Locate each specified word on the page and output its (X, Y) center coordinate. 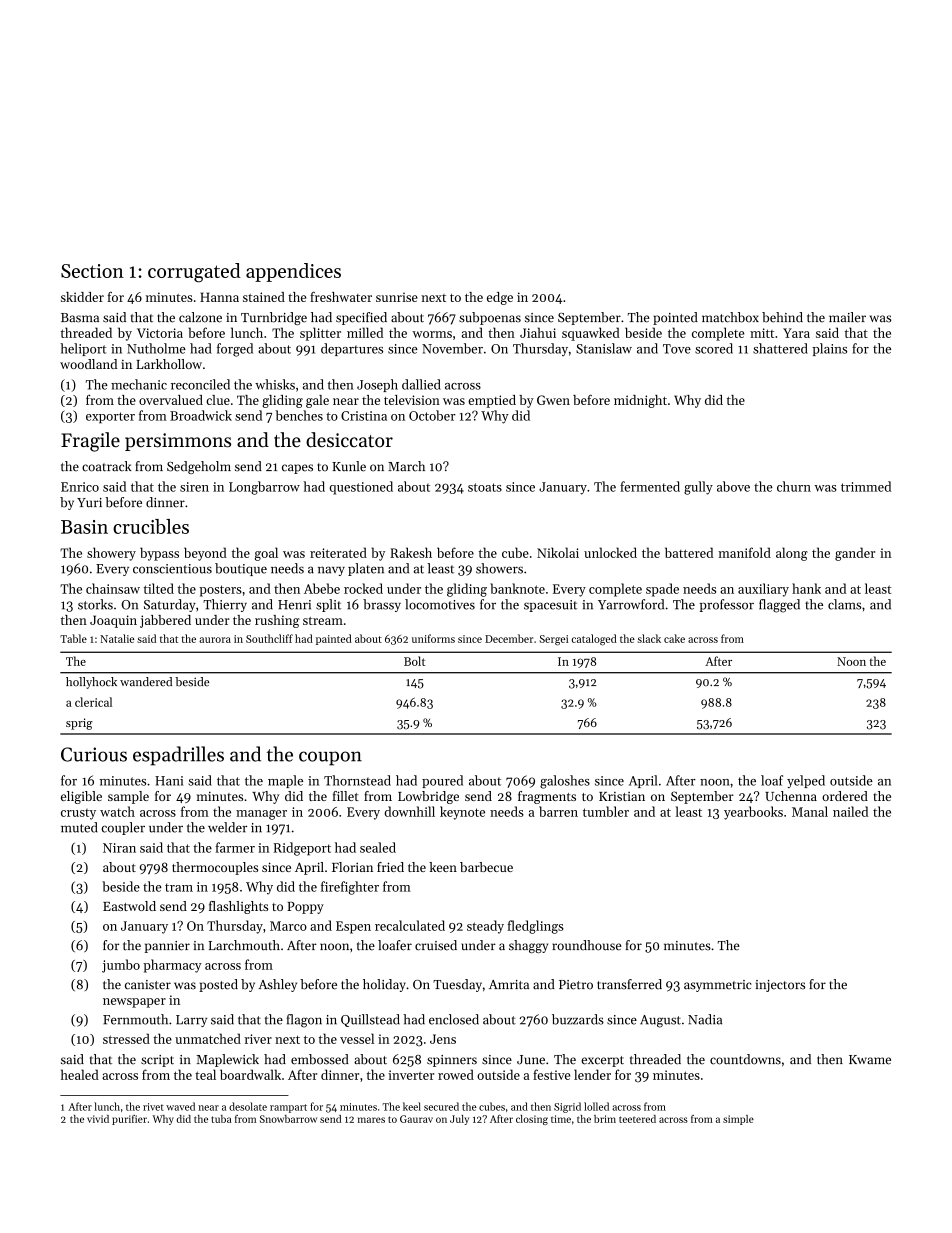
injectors (780, 986)
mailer (847, 317)
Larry (191, 1021)
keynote (462, 813)
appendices (293, 272)
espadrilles (178, 756)
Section (92, 271)
